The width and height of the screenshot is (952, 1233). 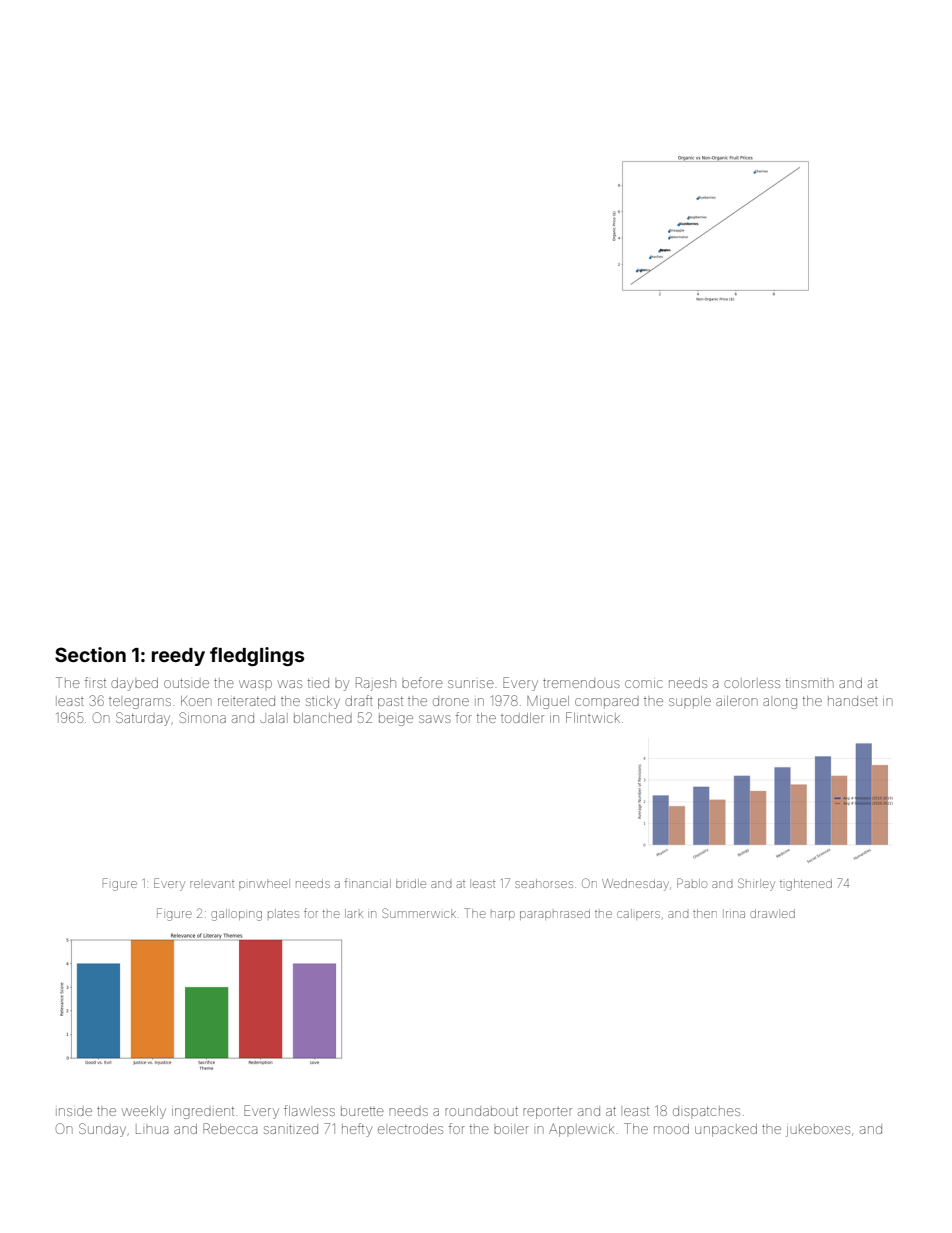 I want to click on lark, so click(x=354, y=913).
